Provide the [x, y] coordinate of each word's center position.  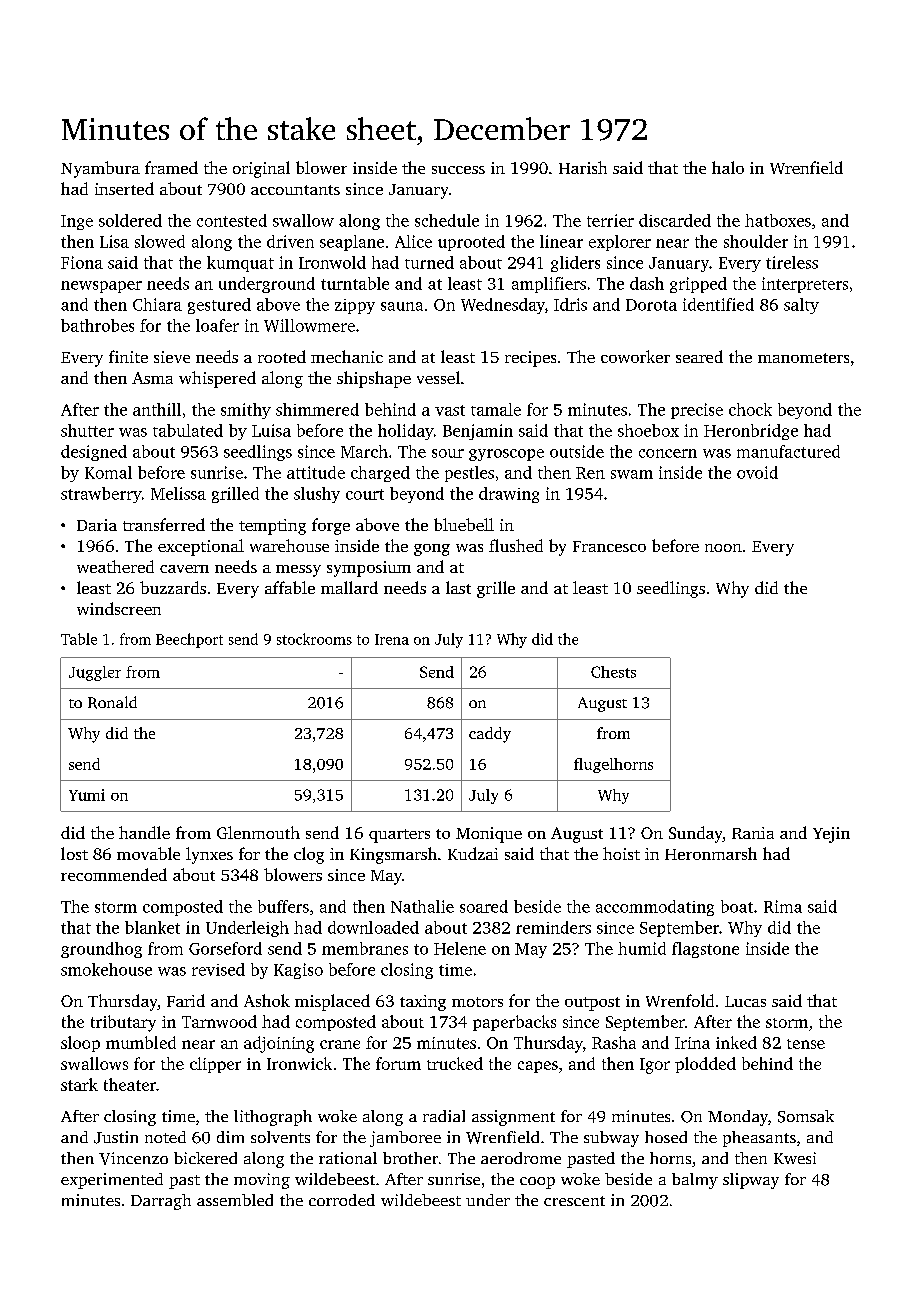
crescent [574, 1201]
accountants [295, 190]
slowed [160, 241]
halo [728, 167]
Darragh [161, 1202]
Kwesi [795, 1158]
